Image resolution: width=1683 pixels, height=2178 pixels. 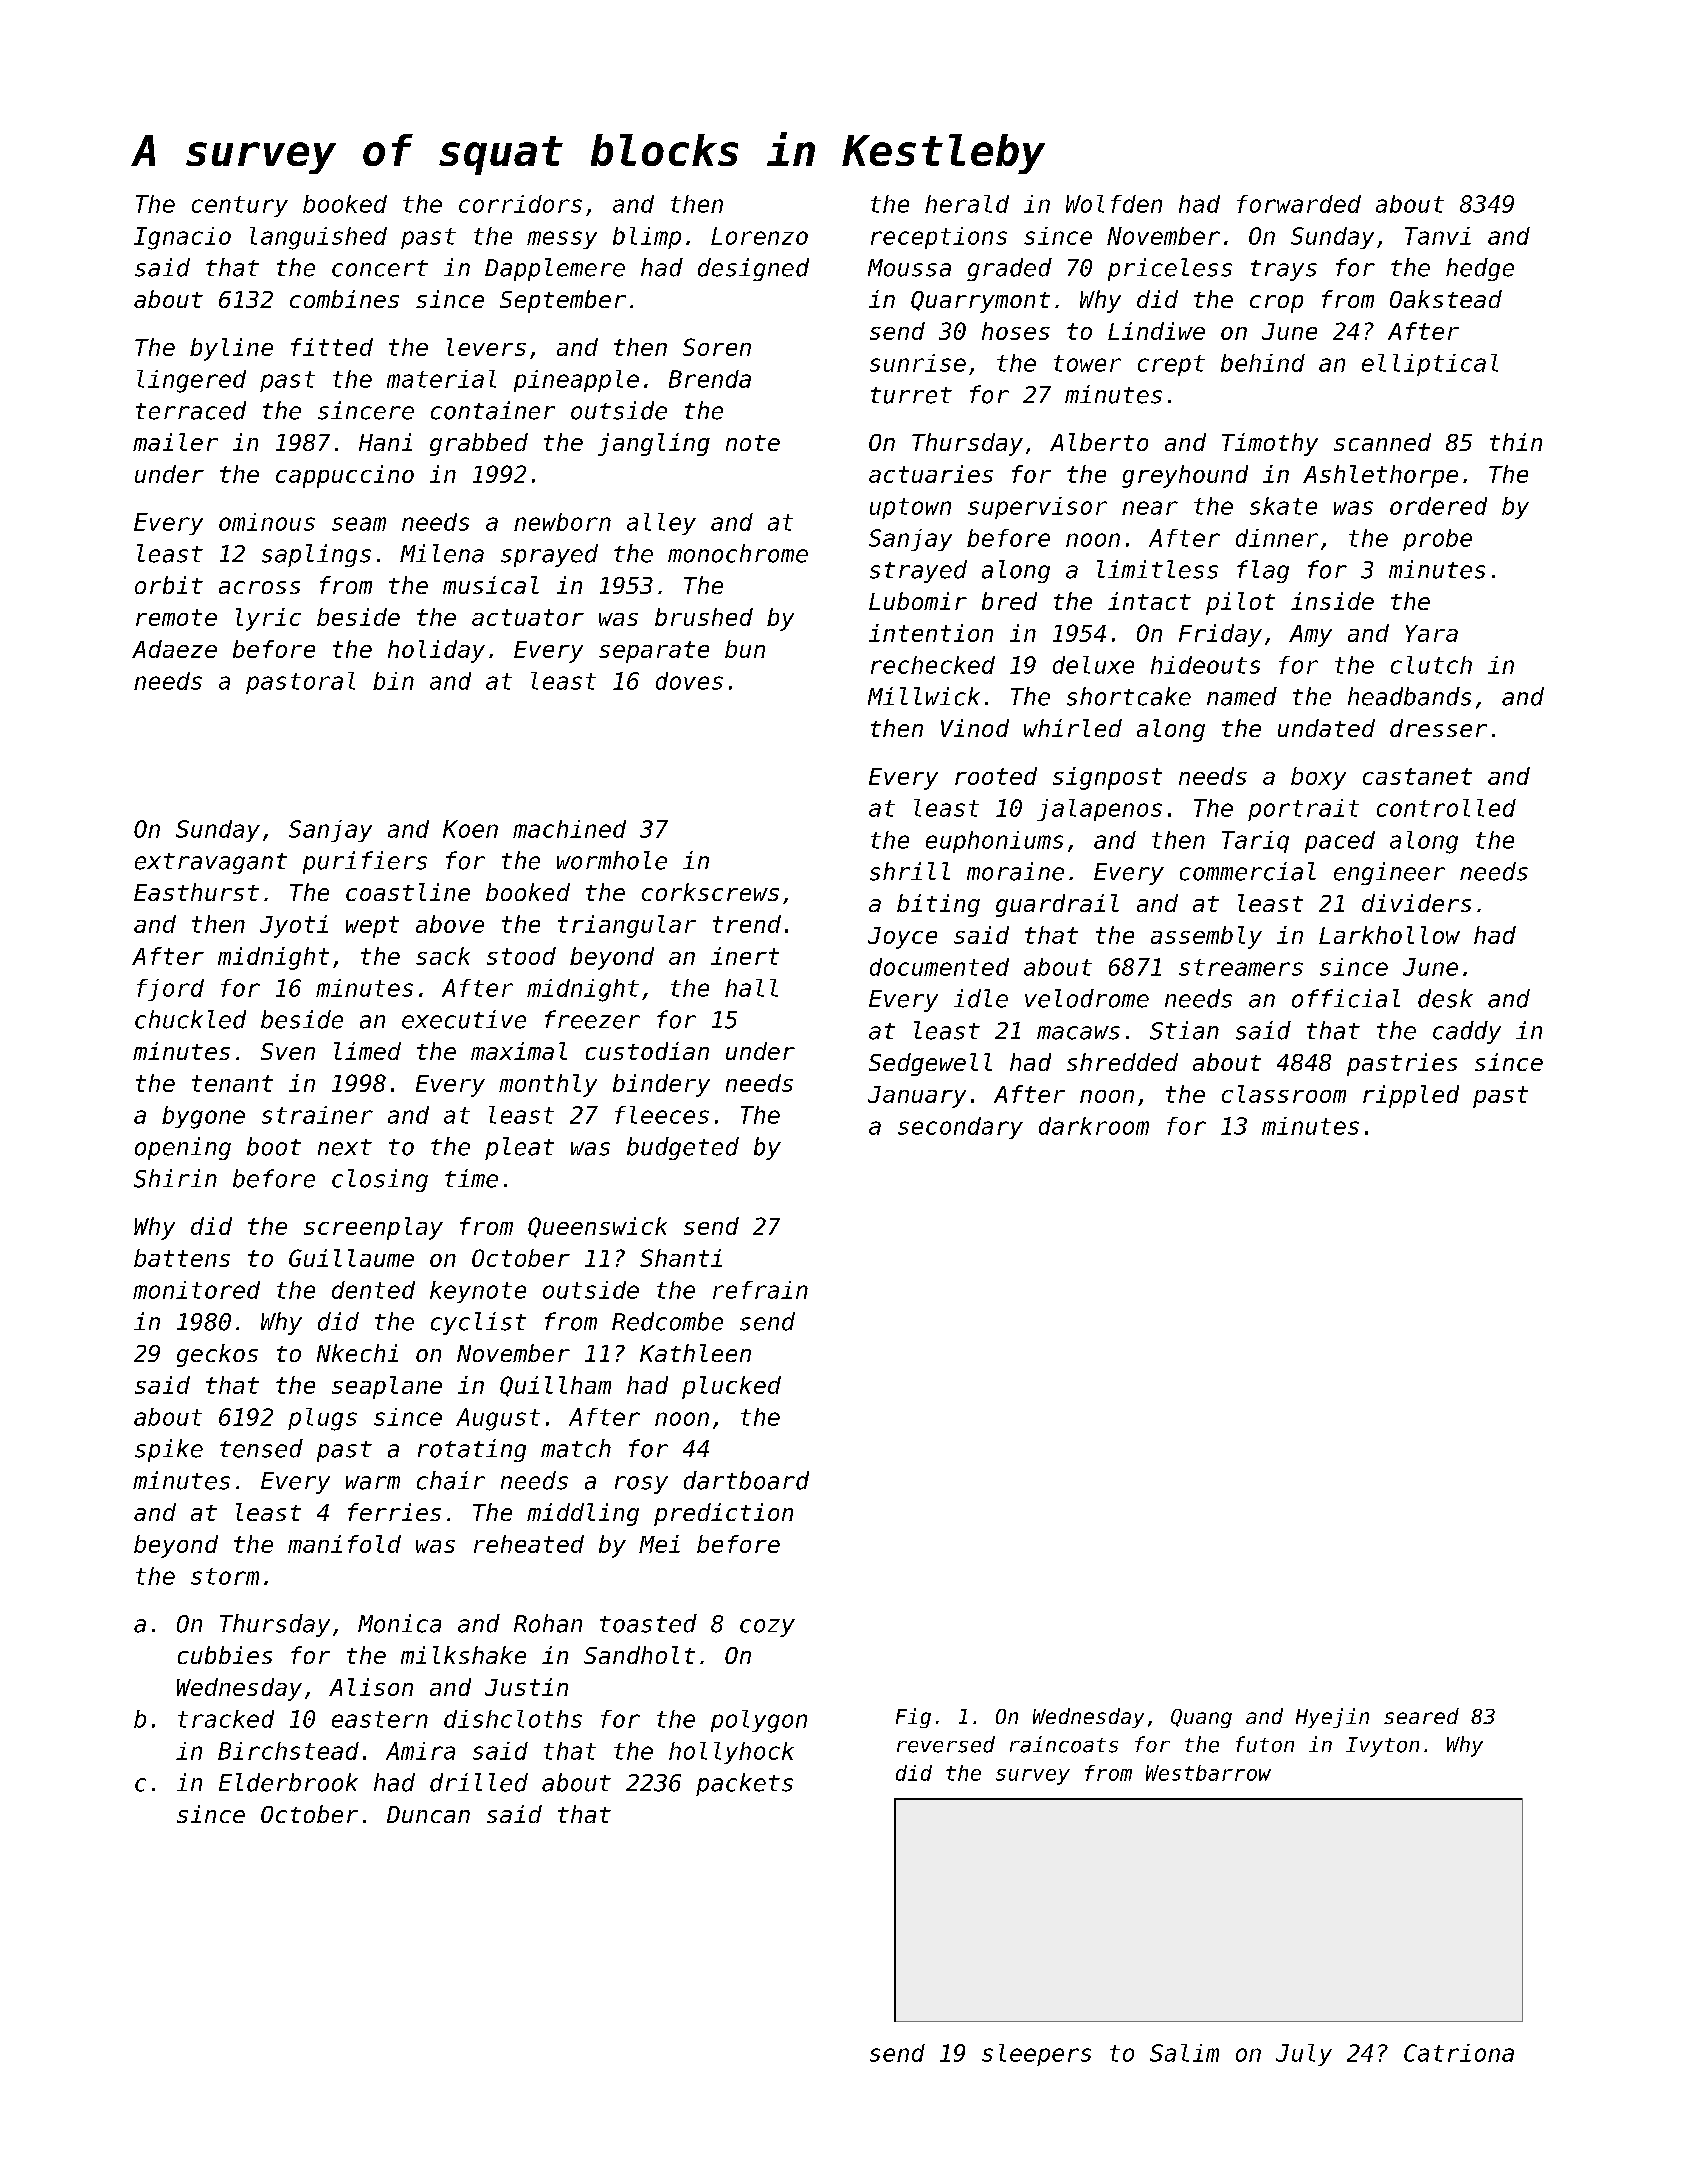 I want to click on executive, so click(x=464, y=1019).
